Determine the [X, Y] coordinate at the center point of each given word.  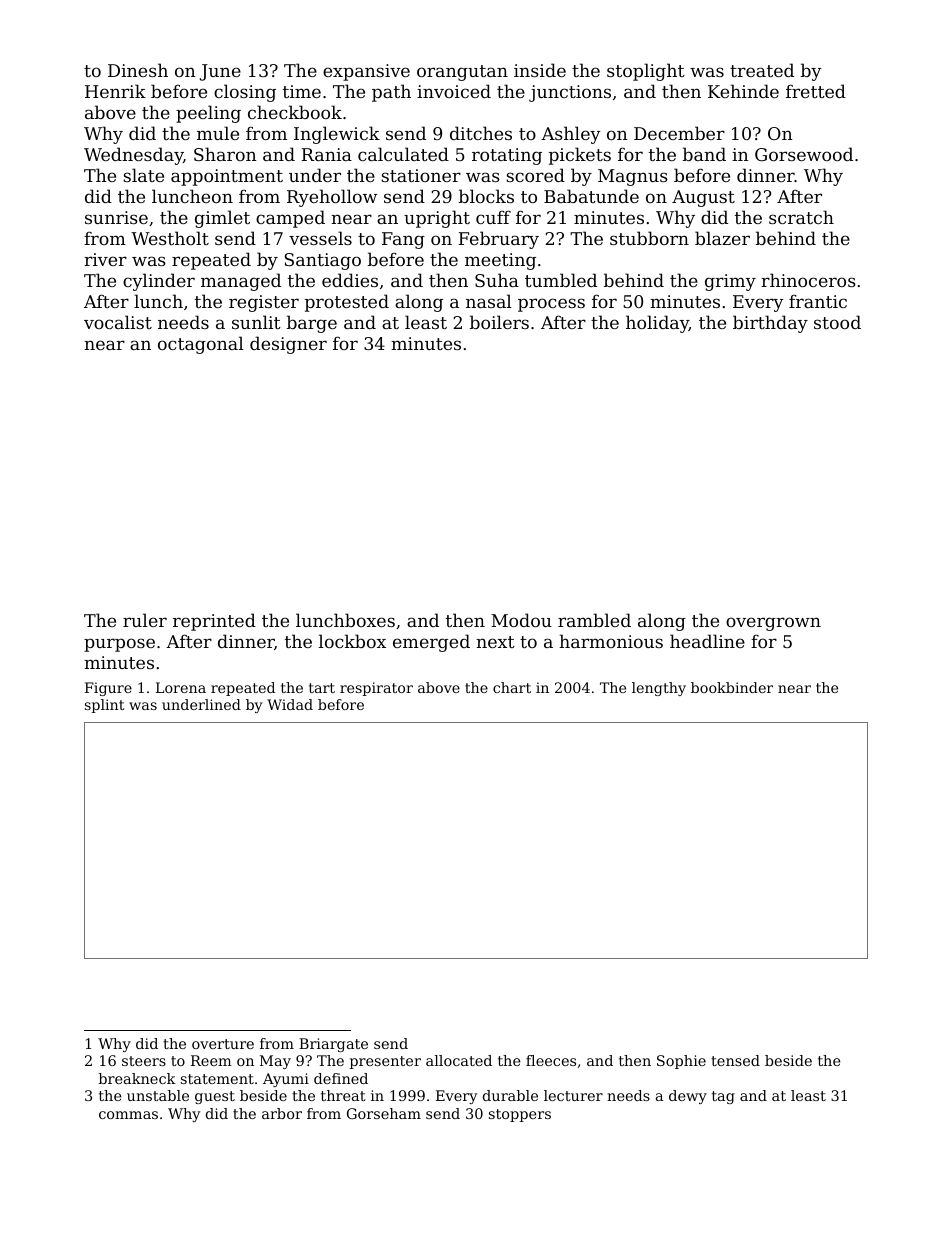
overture [223, 1044]
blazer [722, 238]
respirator [376, 689]
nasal [489, 301]
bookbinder [732, 687]
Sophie [681, 1062]
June [220, 72]
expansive [366, 72]
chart [512, 687]
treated [762, 70]
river [105, 259]
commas [128, 1115]
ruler [145, 620]
